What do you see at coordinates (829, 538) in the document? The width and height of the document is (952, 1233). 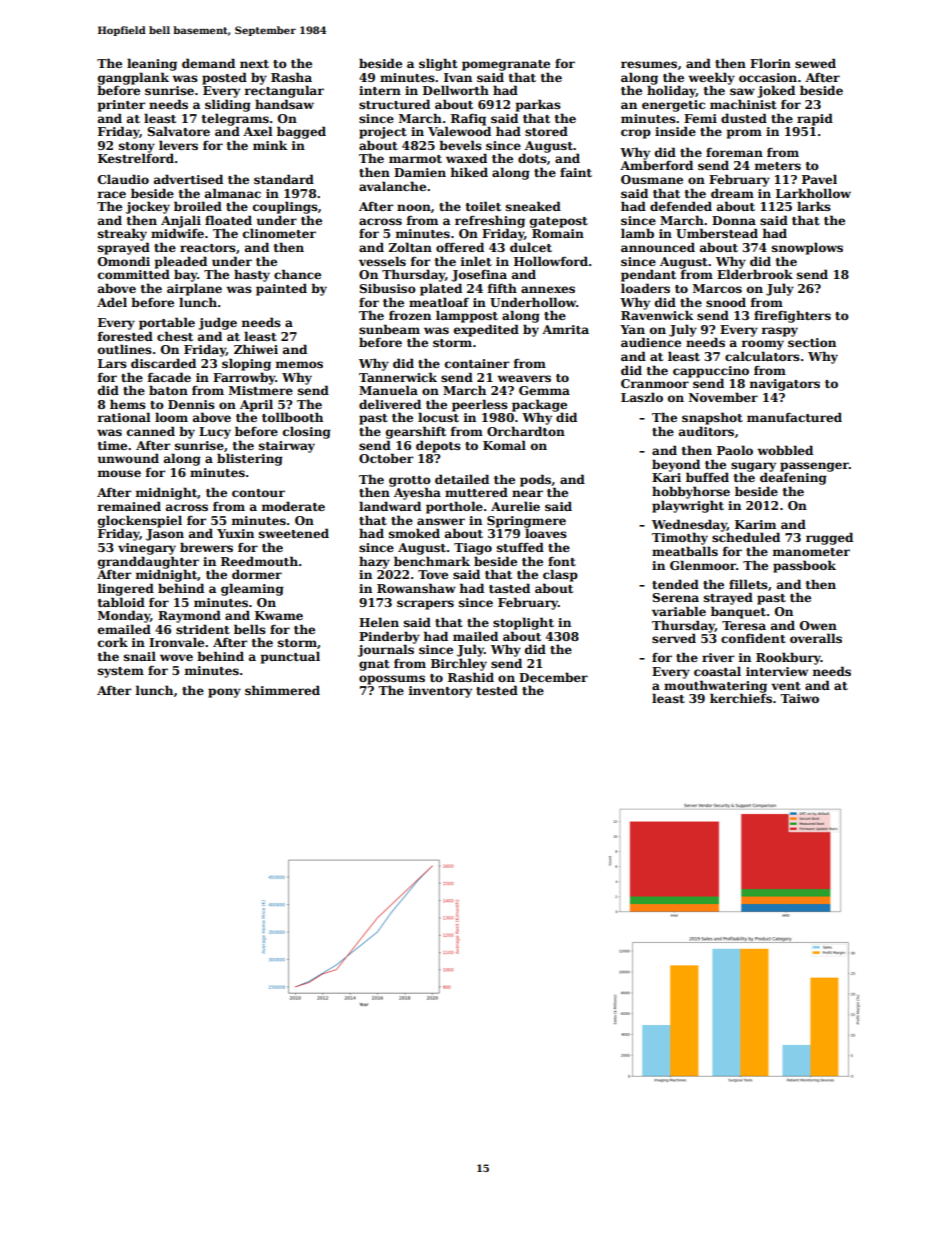 I see `rugged` at bounding box center [829, 538].
